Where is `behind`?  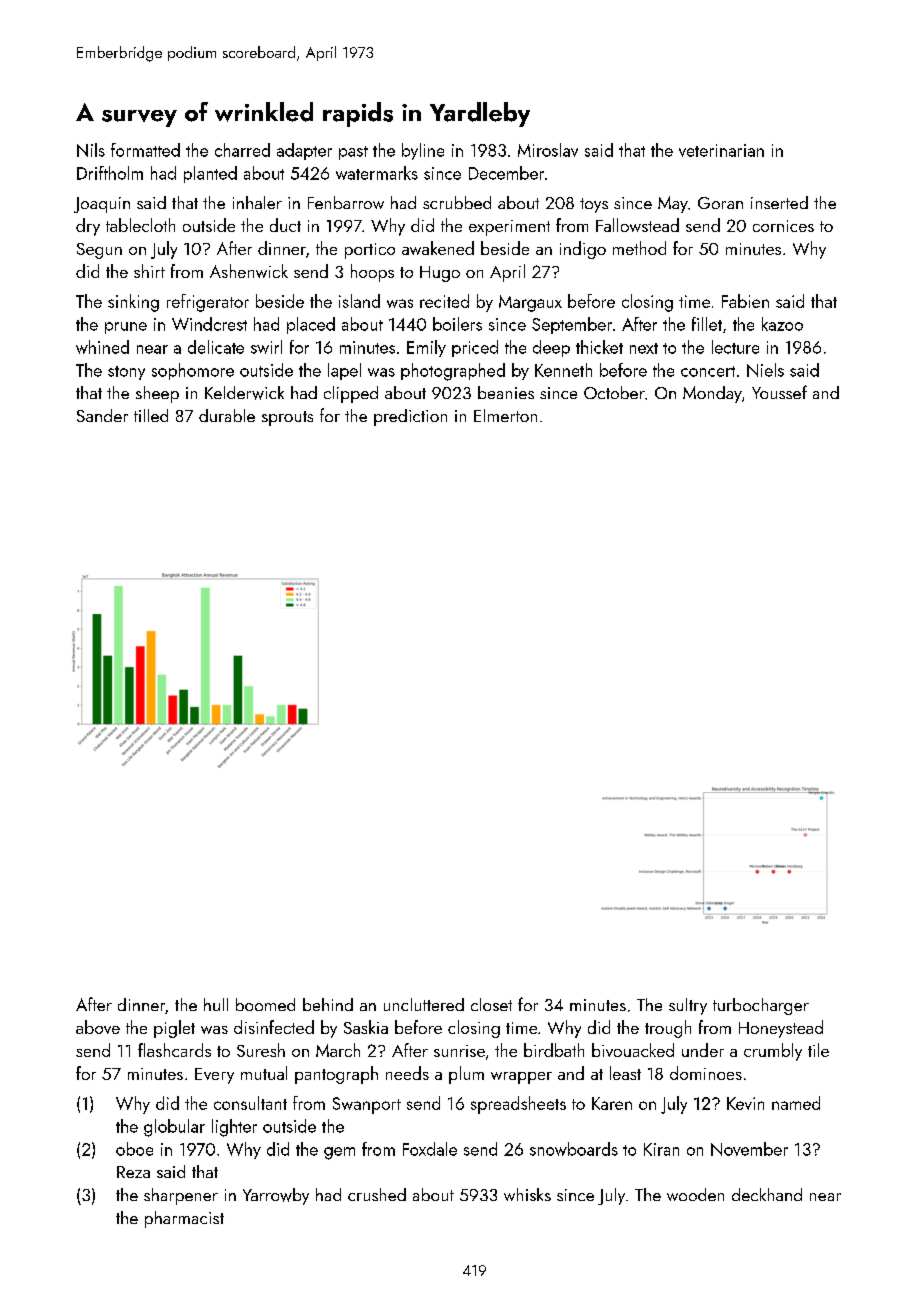 behind is located at coordinates (328, 1004).
